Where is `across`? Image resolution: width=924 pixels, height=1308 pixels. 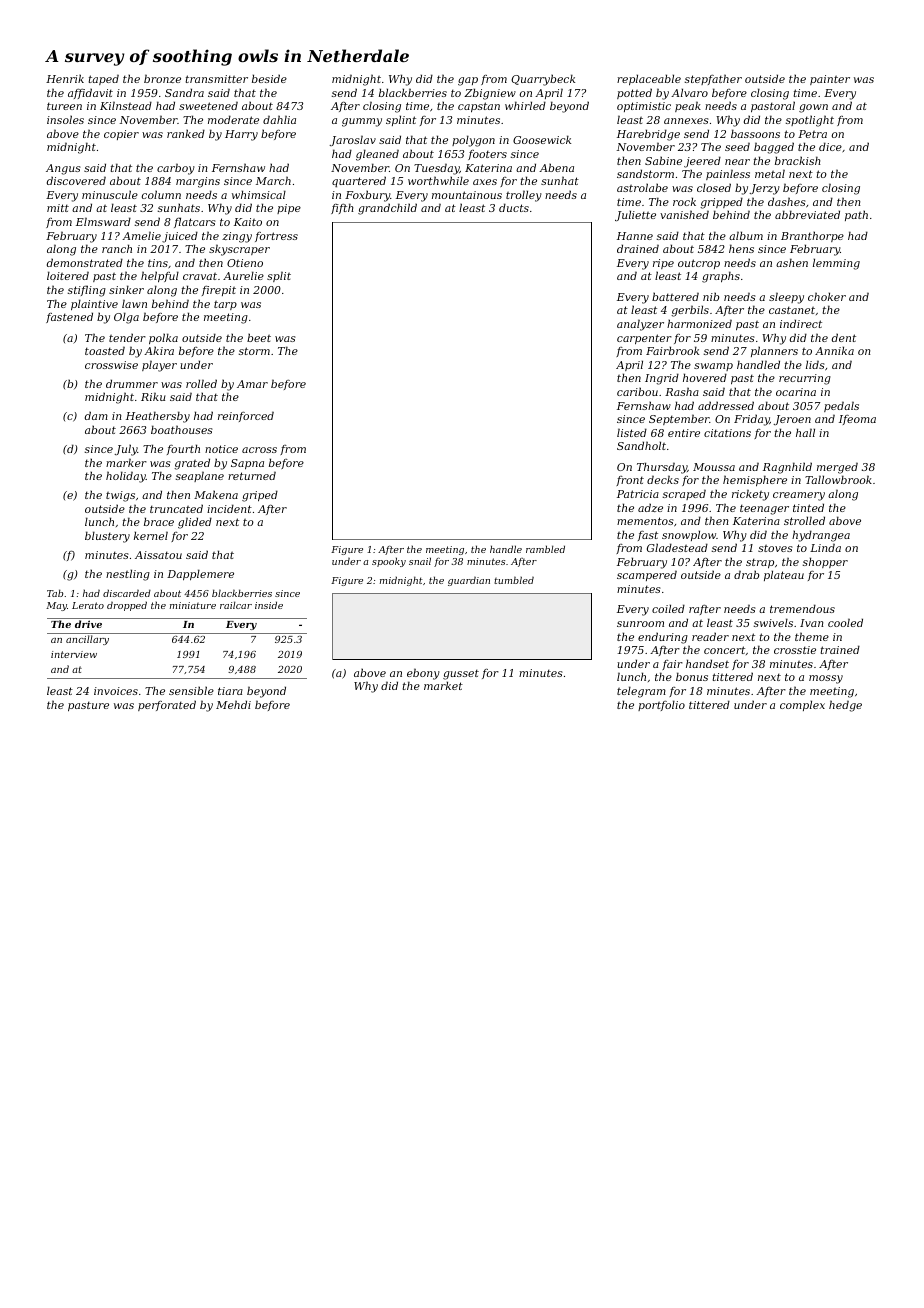 across is located at coordinates (259, 450).
